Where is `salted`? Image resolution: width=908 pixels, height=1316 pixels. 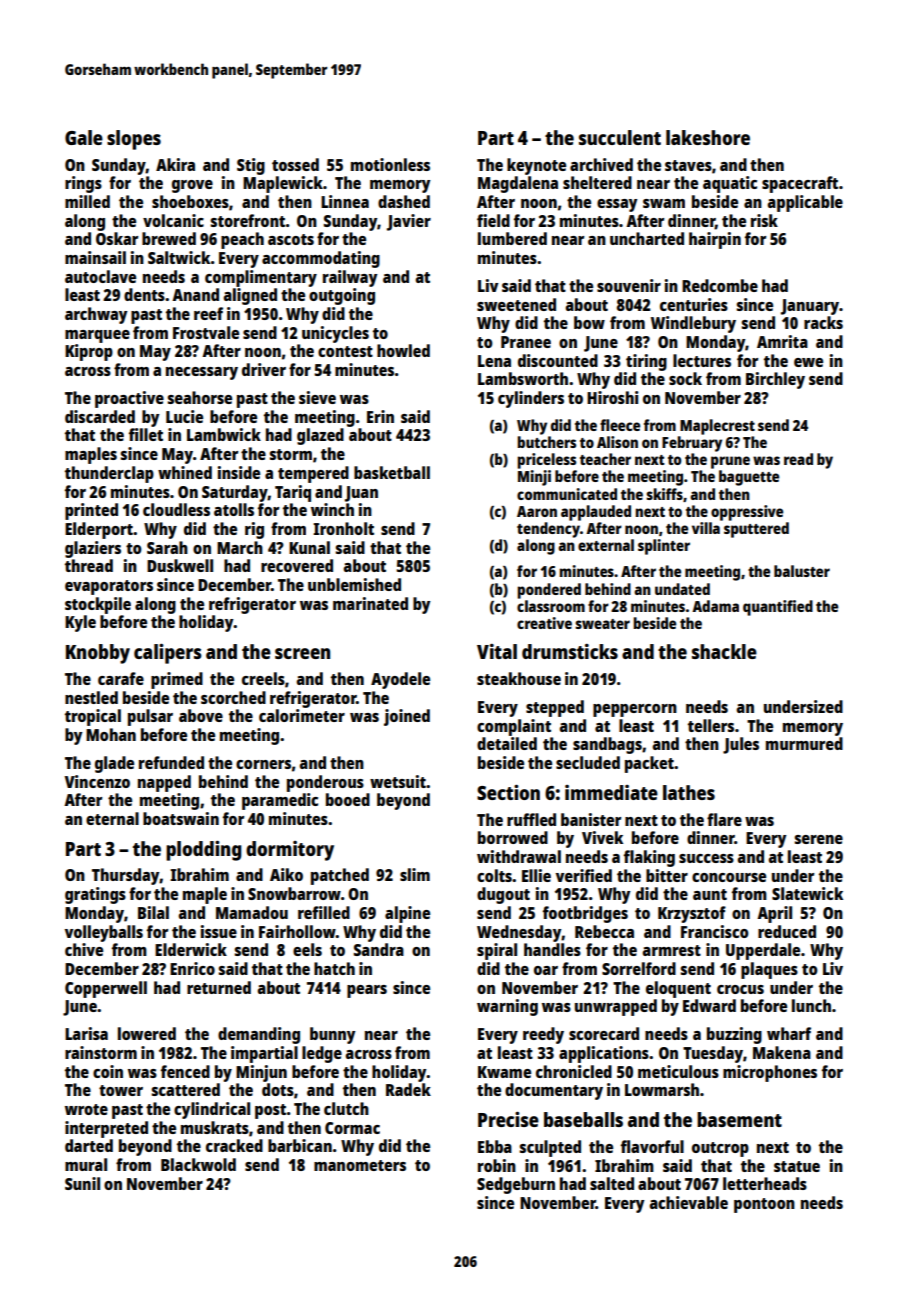
salted is located at coordinates (612, 1183).
